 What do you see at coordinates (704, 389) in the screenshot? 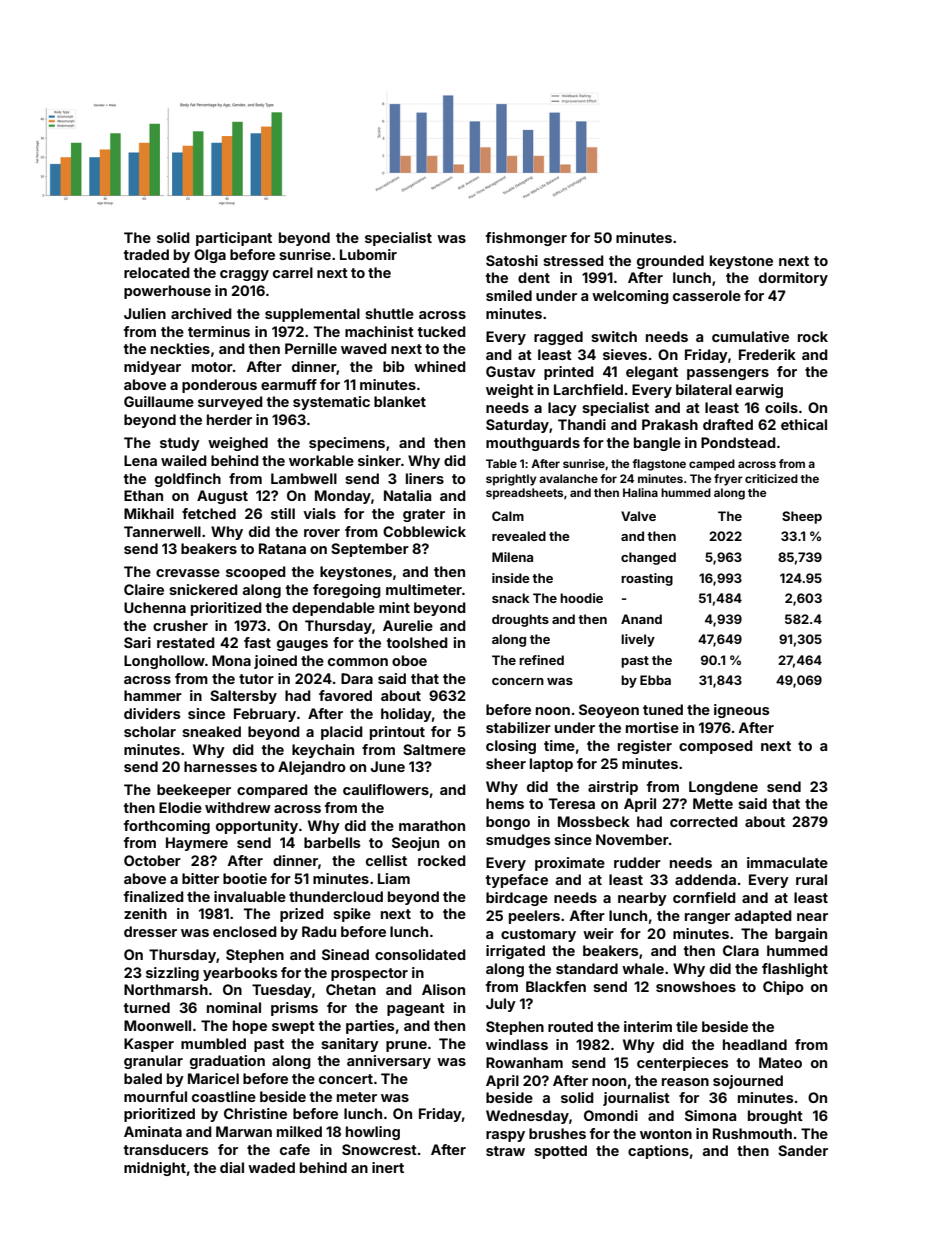
I see `bilateral` at bounding box center [704, 389].
